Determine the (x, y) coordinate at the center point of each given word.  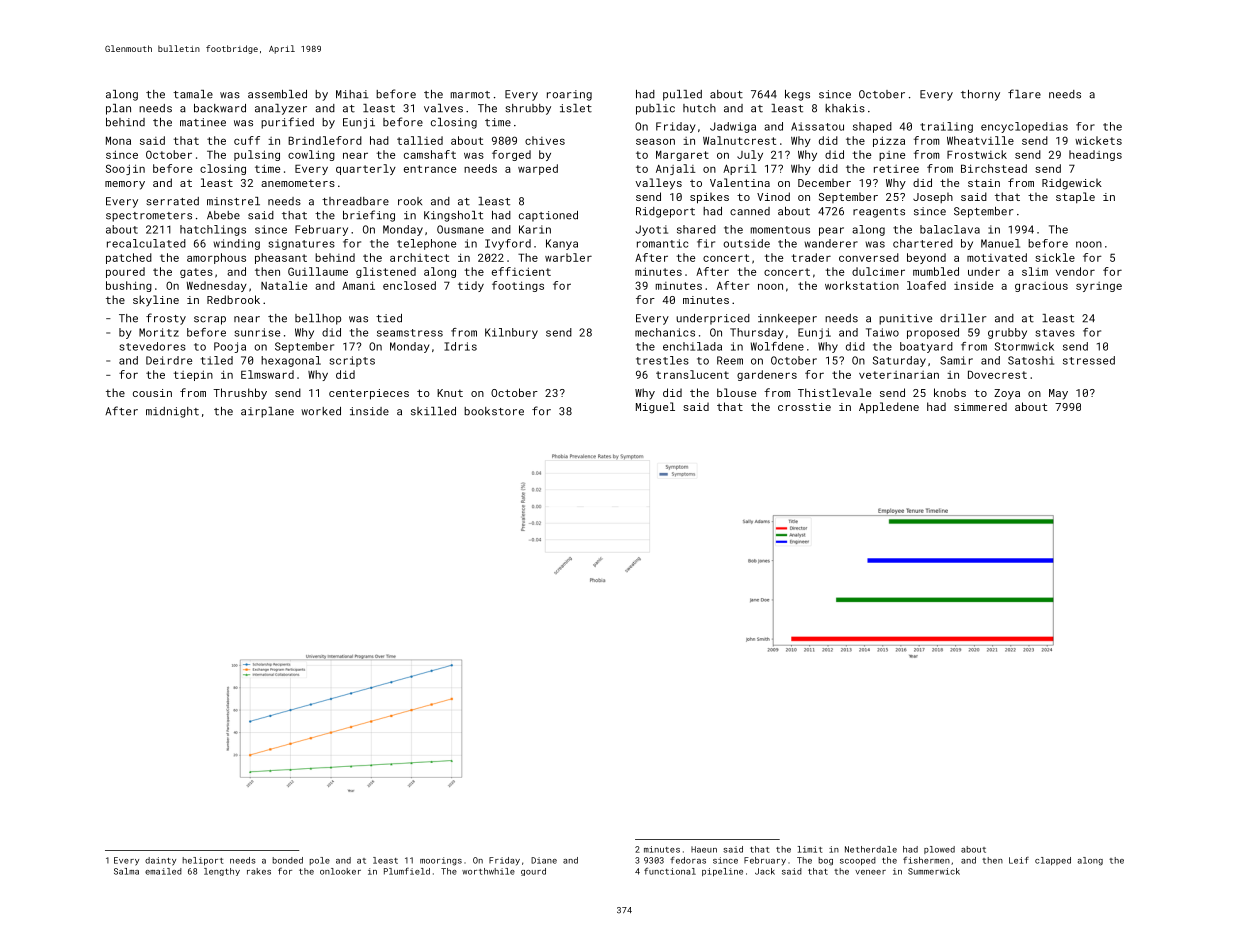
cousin (152, 393)
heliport (203, 861)
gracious (1041, 287)
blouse (736, 392)
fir (706, 243)
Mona (118, 140)
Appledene (889, 408)
